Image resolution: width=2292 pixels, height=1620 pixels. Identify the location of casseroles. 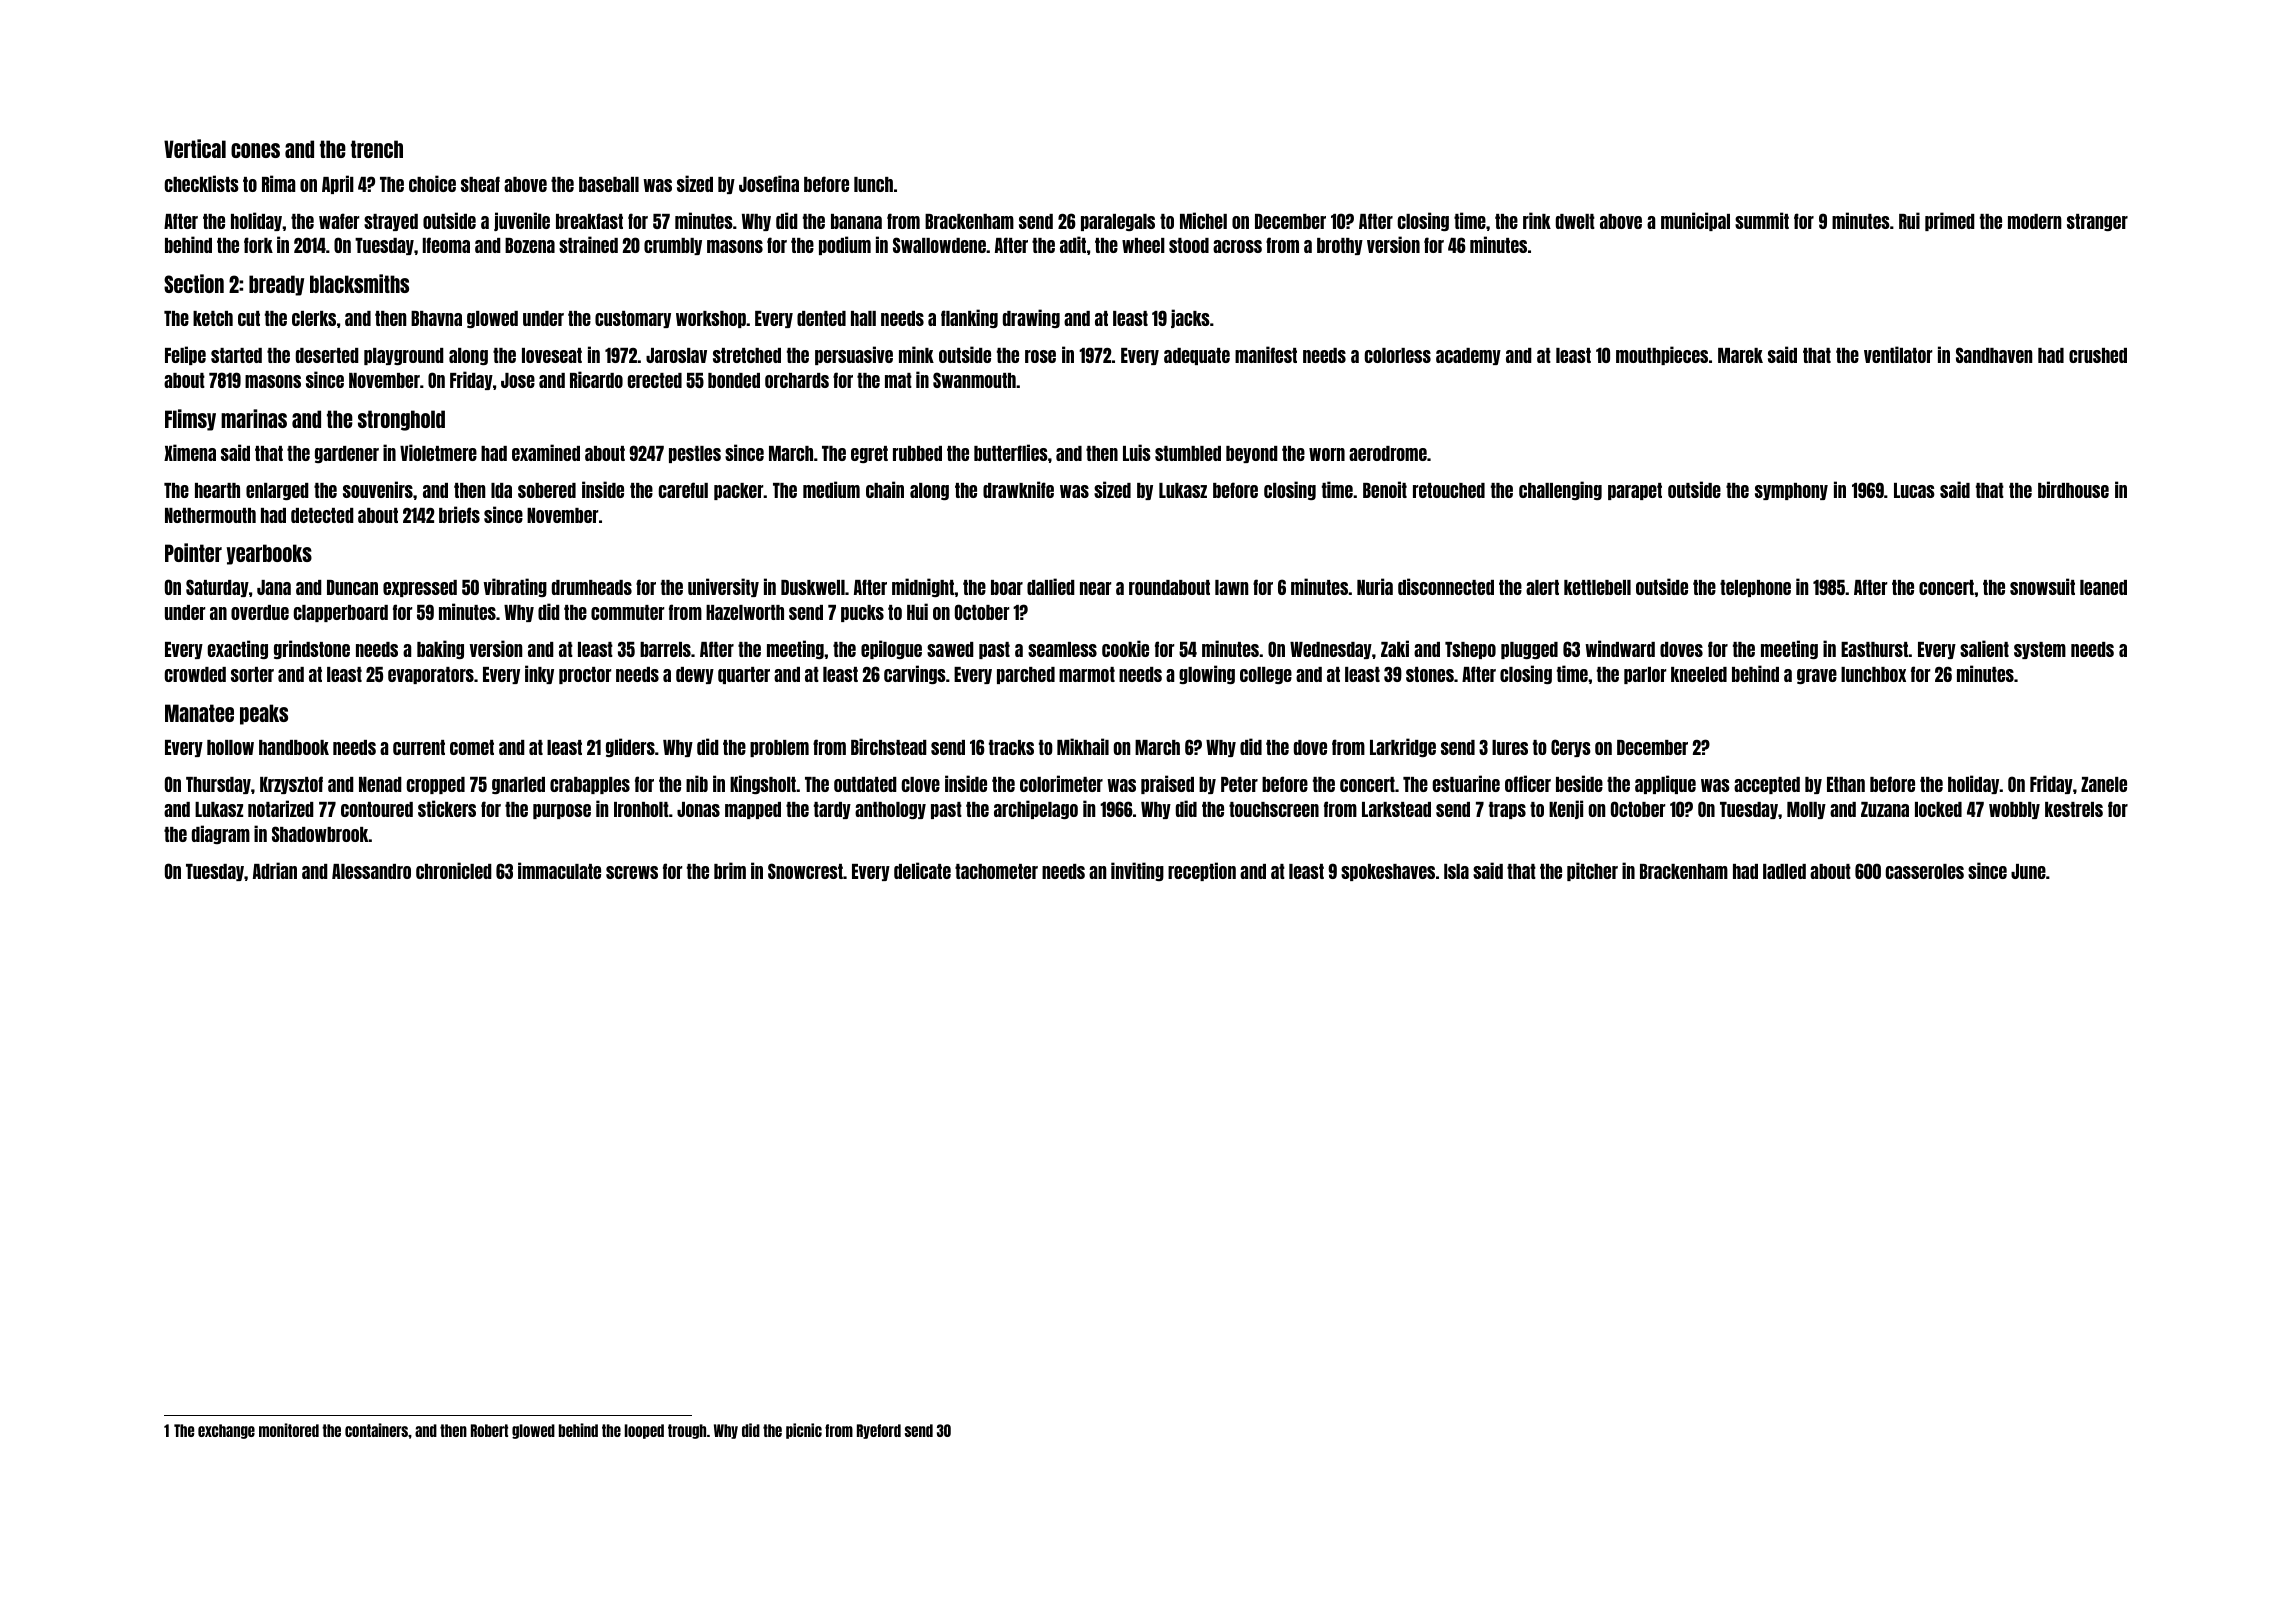
(1925, 871).
